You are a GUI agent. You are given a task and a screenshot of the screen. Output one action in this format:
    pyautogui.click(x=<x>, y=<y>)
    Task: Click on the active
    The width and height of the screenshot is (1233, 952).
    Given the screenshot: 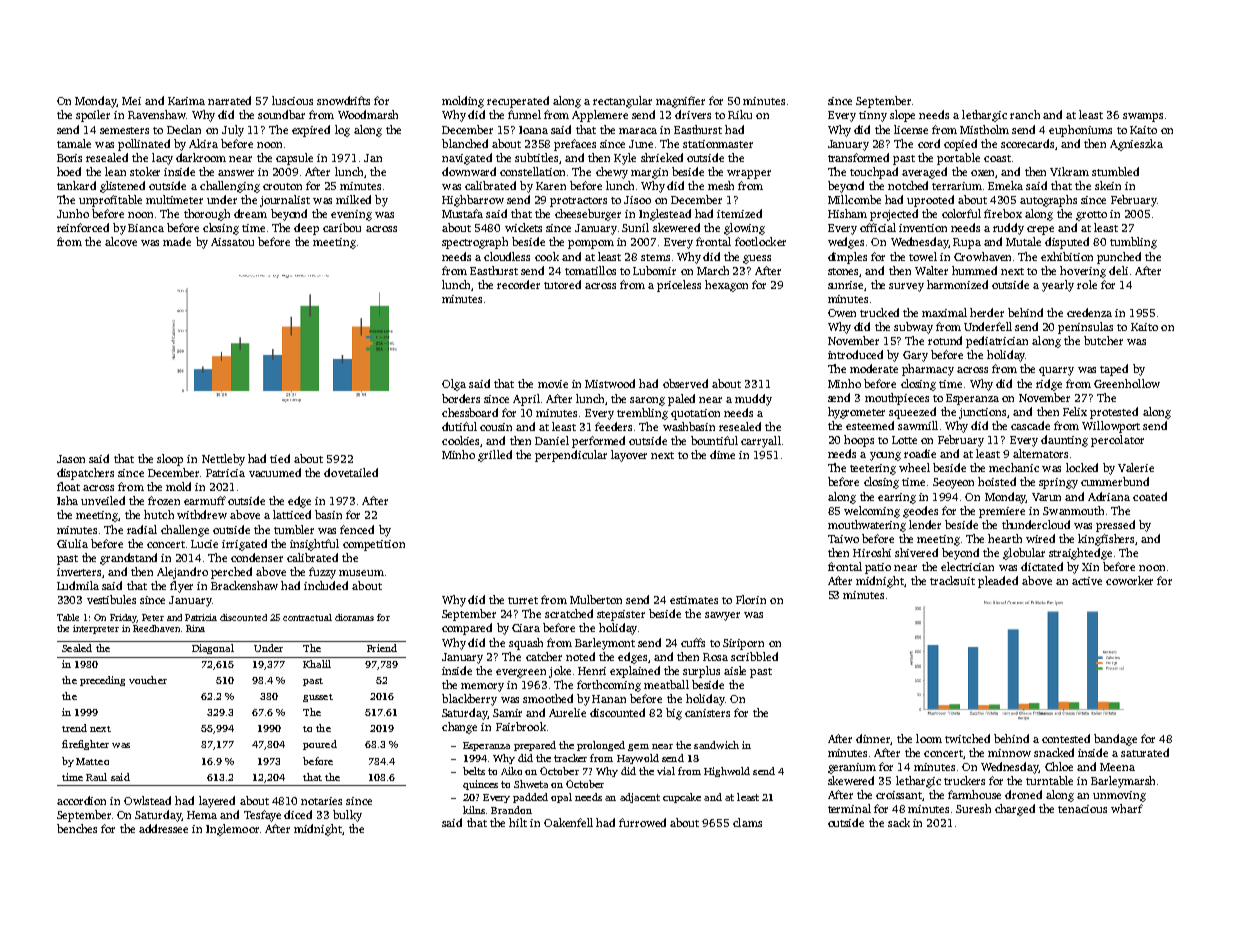 What is the action you would take?
    pyautogui.click(x=1087, y=581)
